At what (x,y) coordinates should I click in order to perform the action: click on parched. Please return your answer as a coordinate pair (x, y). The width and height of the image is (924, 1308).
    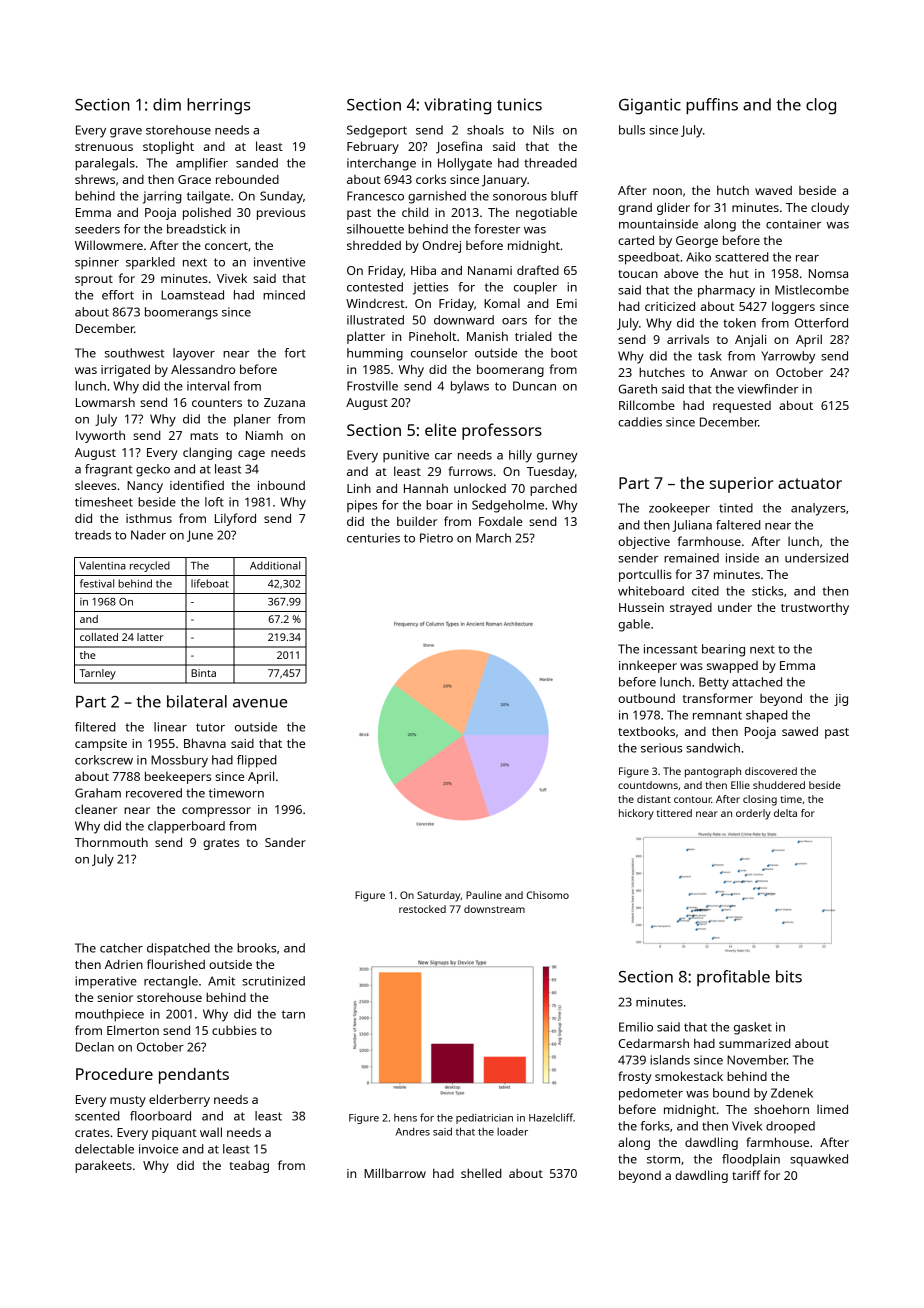
    Looking at the image, I should click on (553, 489).
